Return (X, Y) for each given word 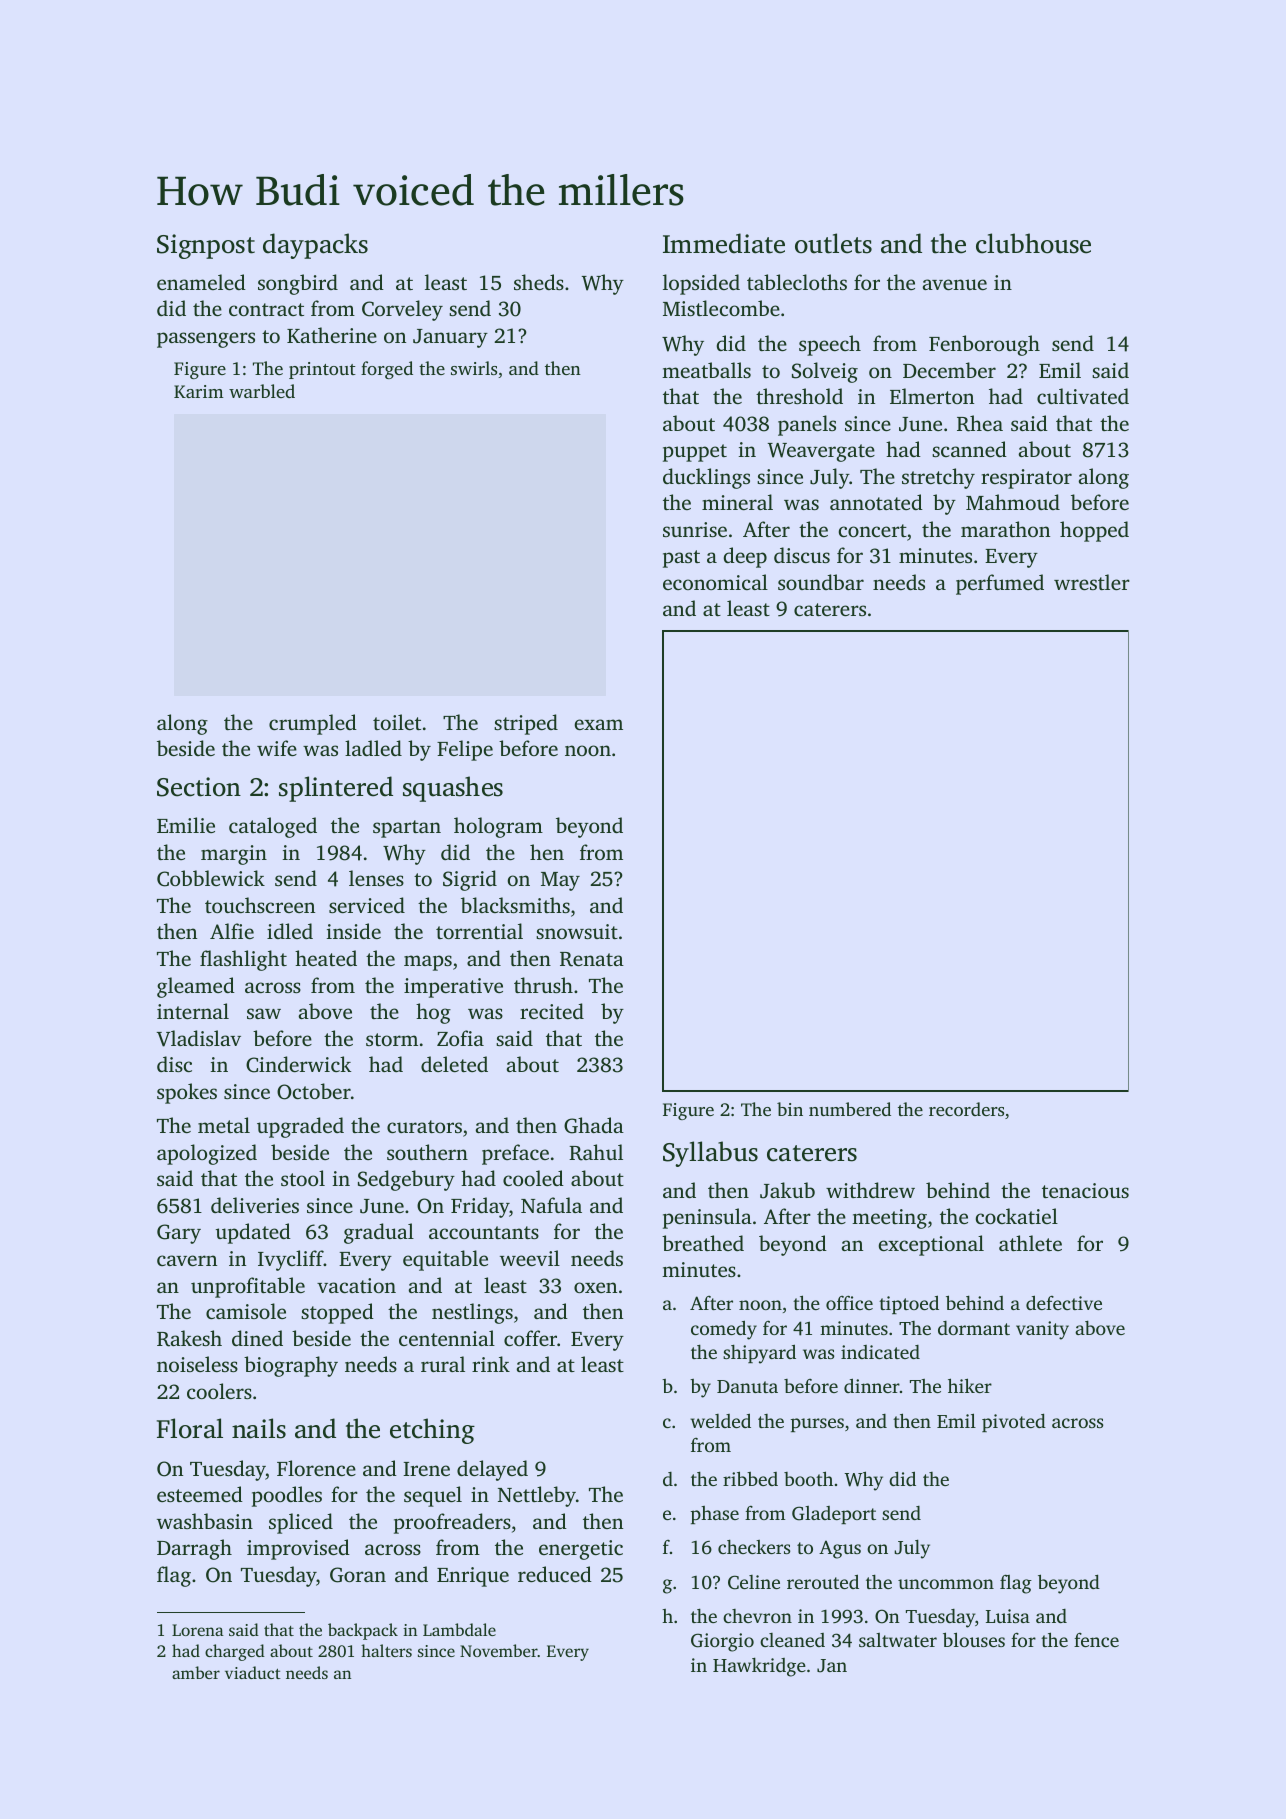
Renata (592, 959)
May (560, 881)
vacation (356, 1285)
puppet (695, 453)
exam (599, 724)
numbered (850, 1109)
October (314, 1091)
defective (1064, 1302)
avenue (955, 284)
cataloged (273, 827)
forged (387, 370)
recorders (966, 1109)
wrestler (1092, 582)
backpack (363, 1631)
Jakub (787, 1190)
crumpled (313, 724)
